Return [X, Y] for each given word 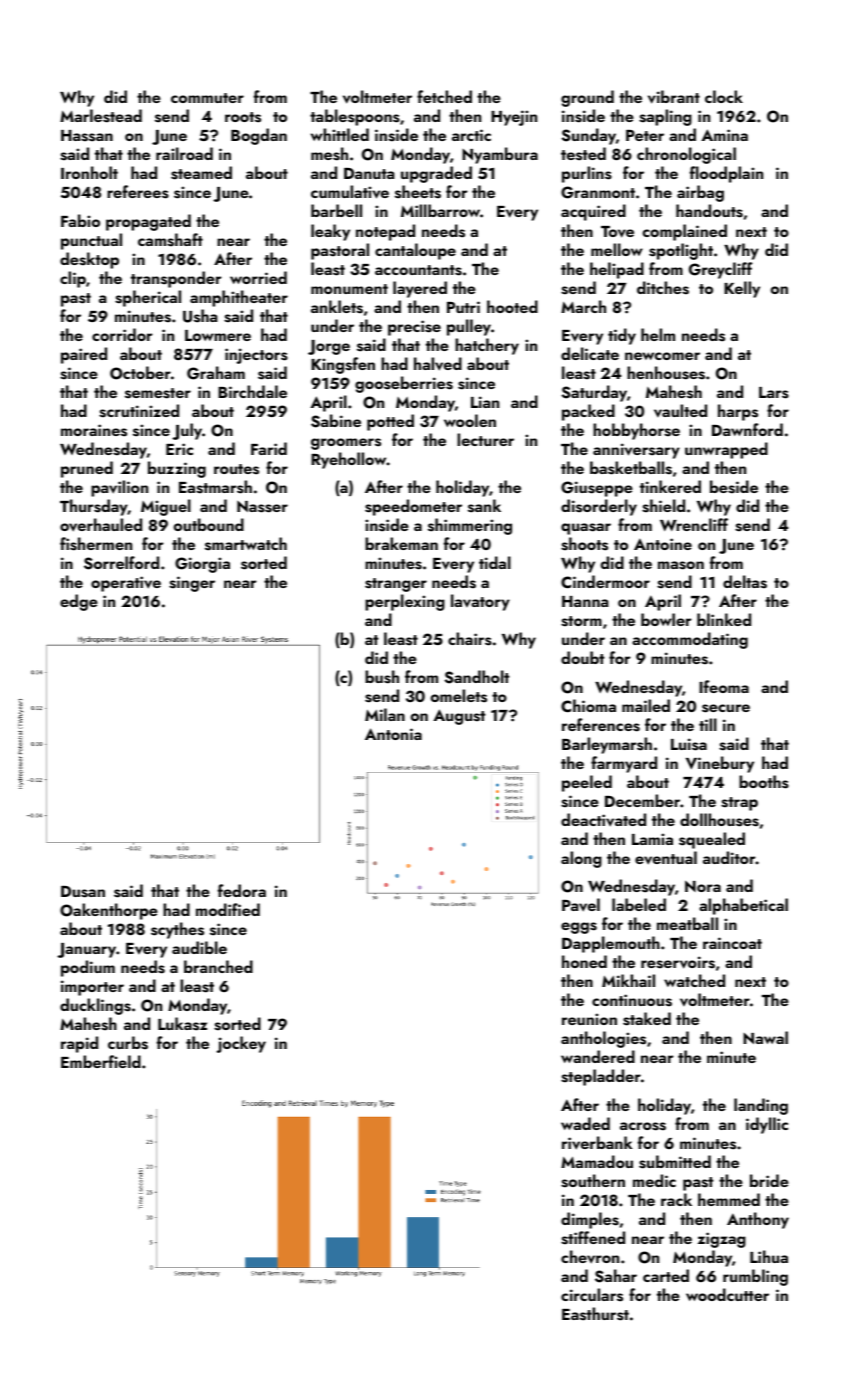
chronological [686, 155]
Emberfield [101, 1061]
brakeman [401, 543]
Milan [385, 714]
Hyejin [514, 118]
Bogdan [259, 136]
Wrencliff [694, 524]
